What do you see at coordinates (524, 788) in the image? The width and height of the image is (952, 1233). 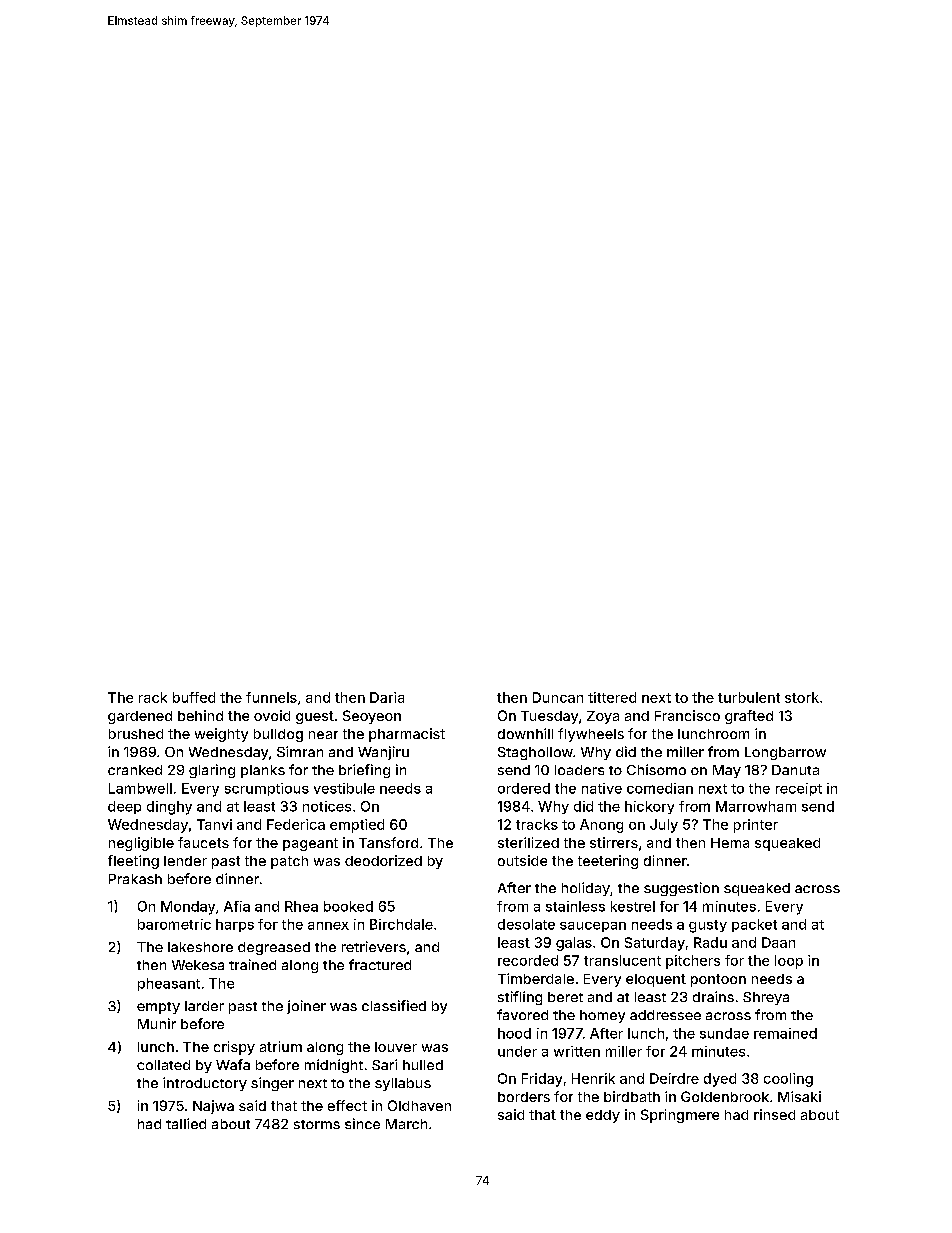 I see `ordered` at bounding box center [524, 788].
